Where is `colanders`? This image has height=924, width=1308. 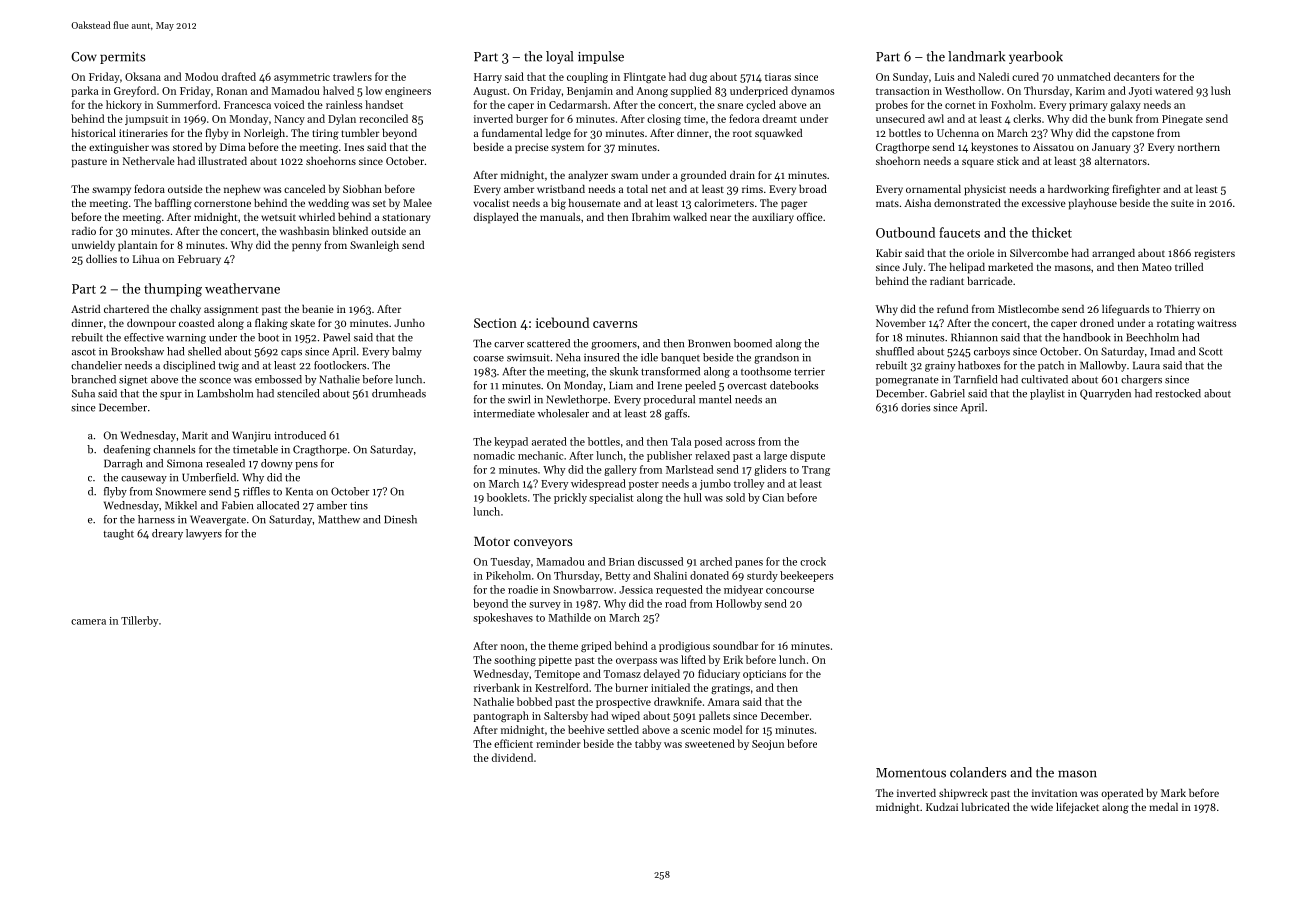
colanders is located at coordinates (978, 772).
